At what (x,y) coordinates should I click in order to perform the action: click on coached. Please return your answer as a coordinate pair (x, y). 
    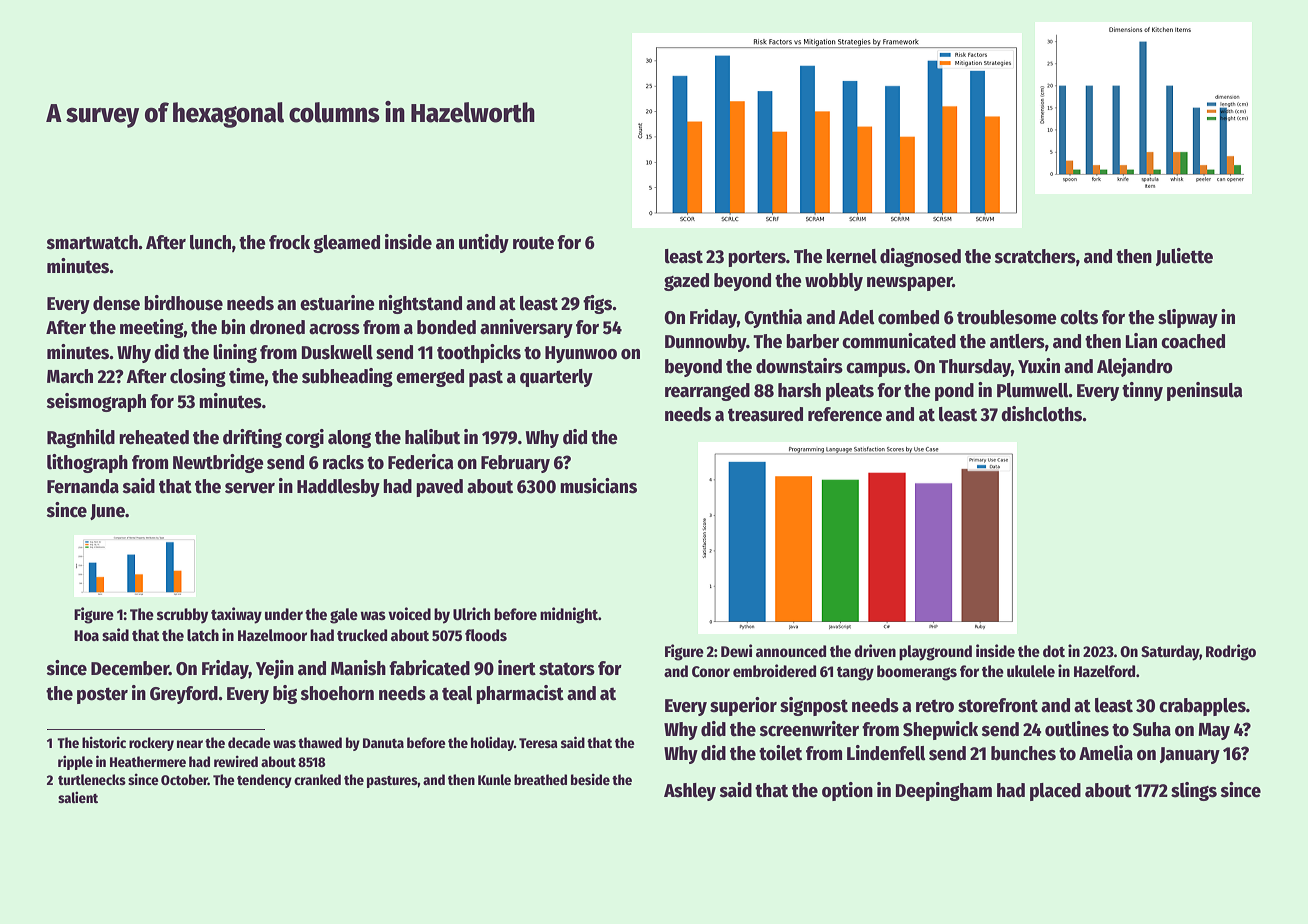
    Looking at the image, I should click on (1193, 341).
